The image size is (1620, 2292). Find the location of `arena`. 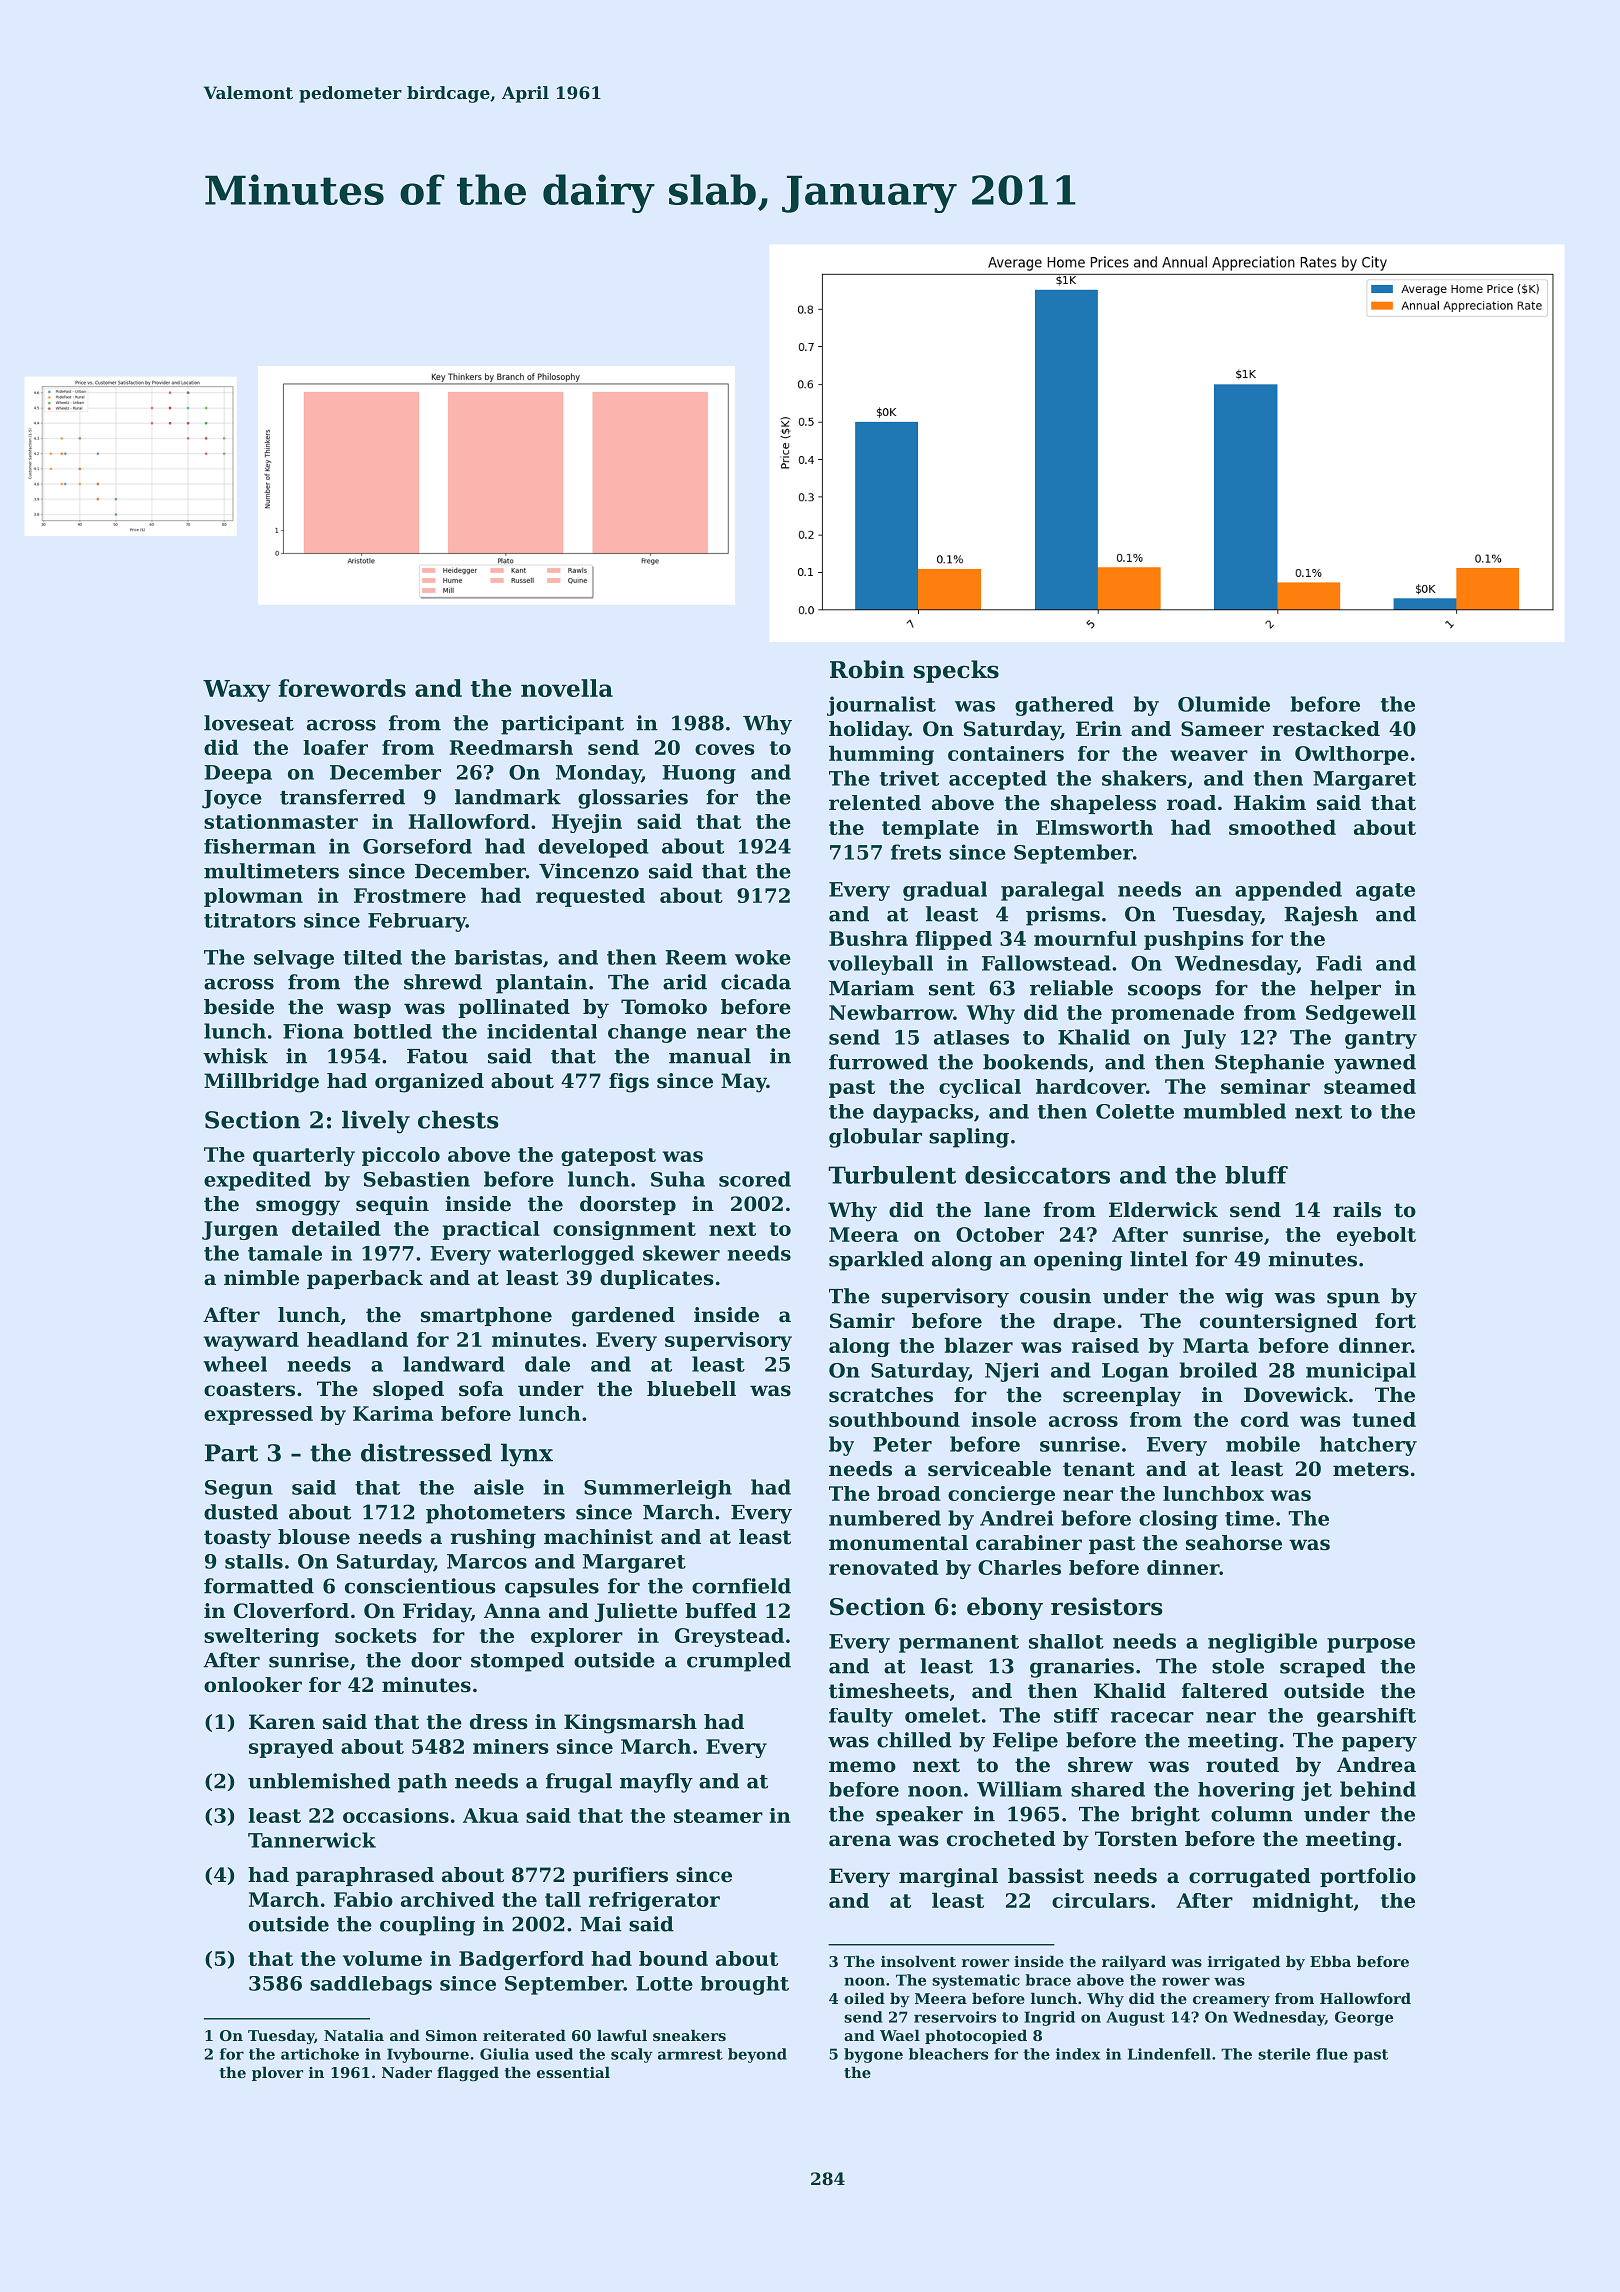

arena is located at coordinates (860, 1840).
